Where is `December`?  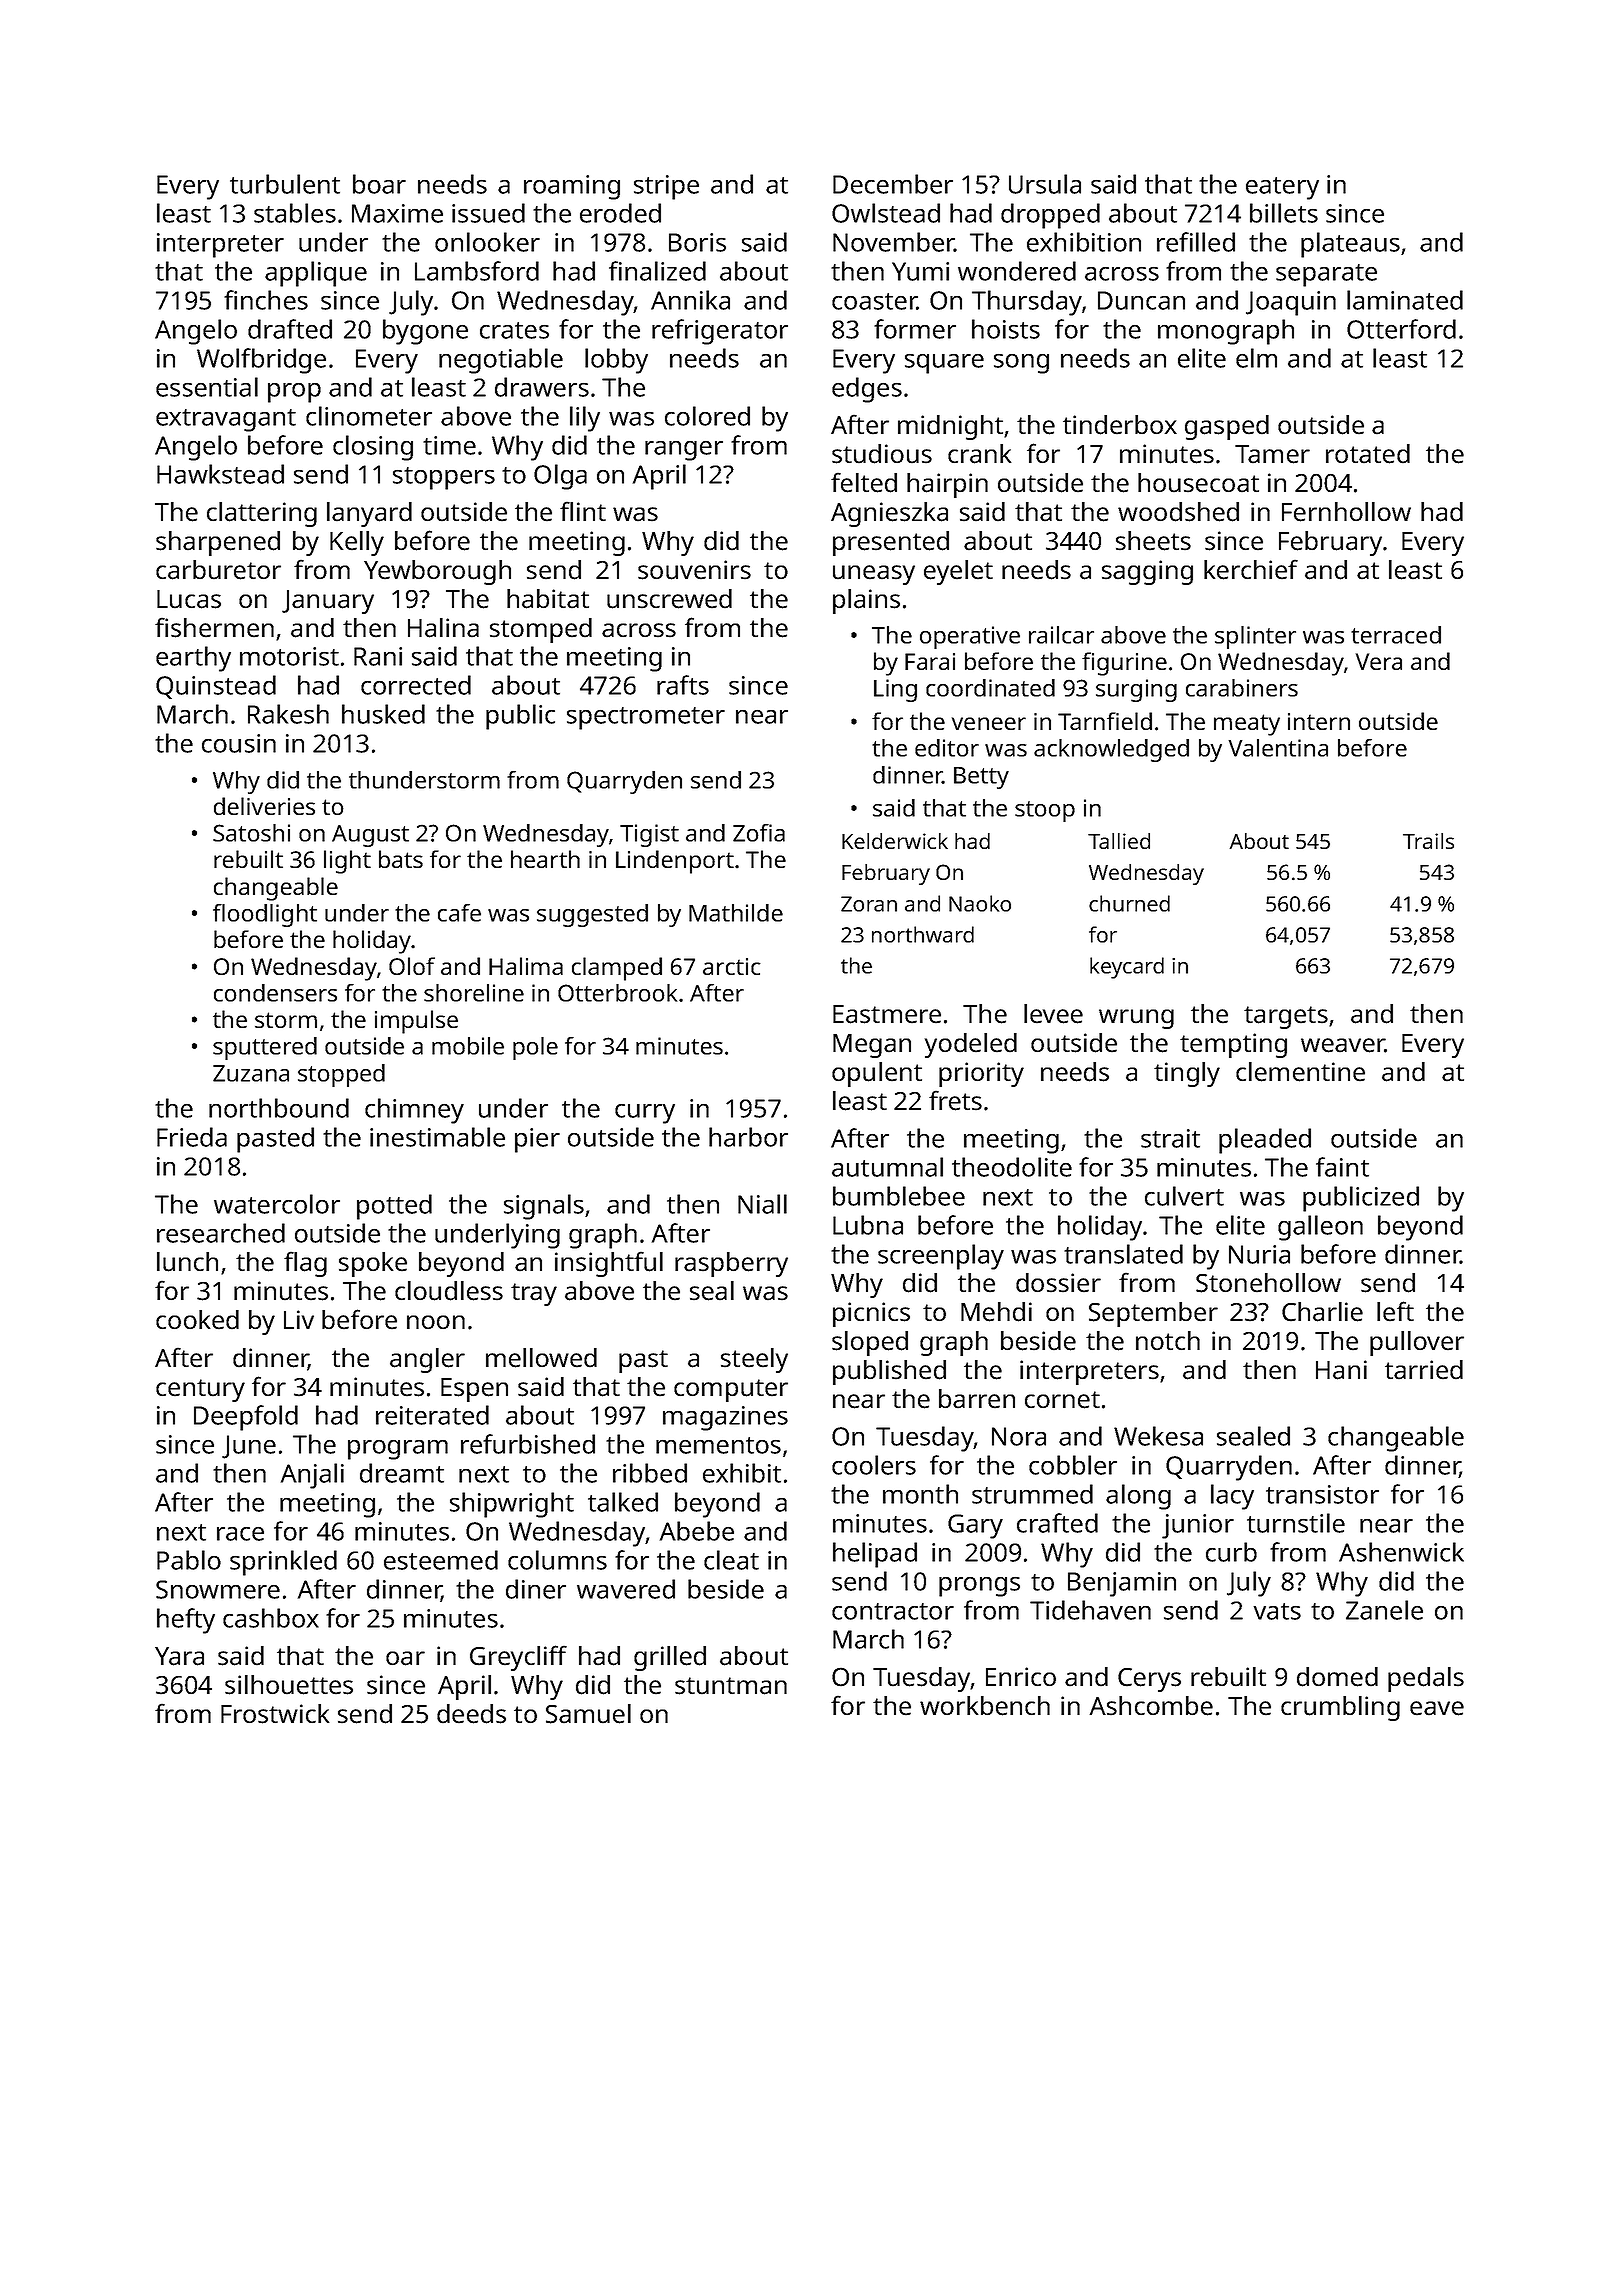
December is located at coordinates (893, 184).
